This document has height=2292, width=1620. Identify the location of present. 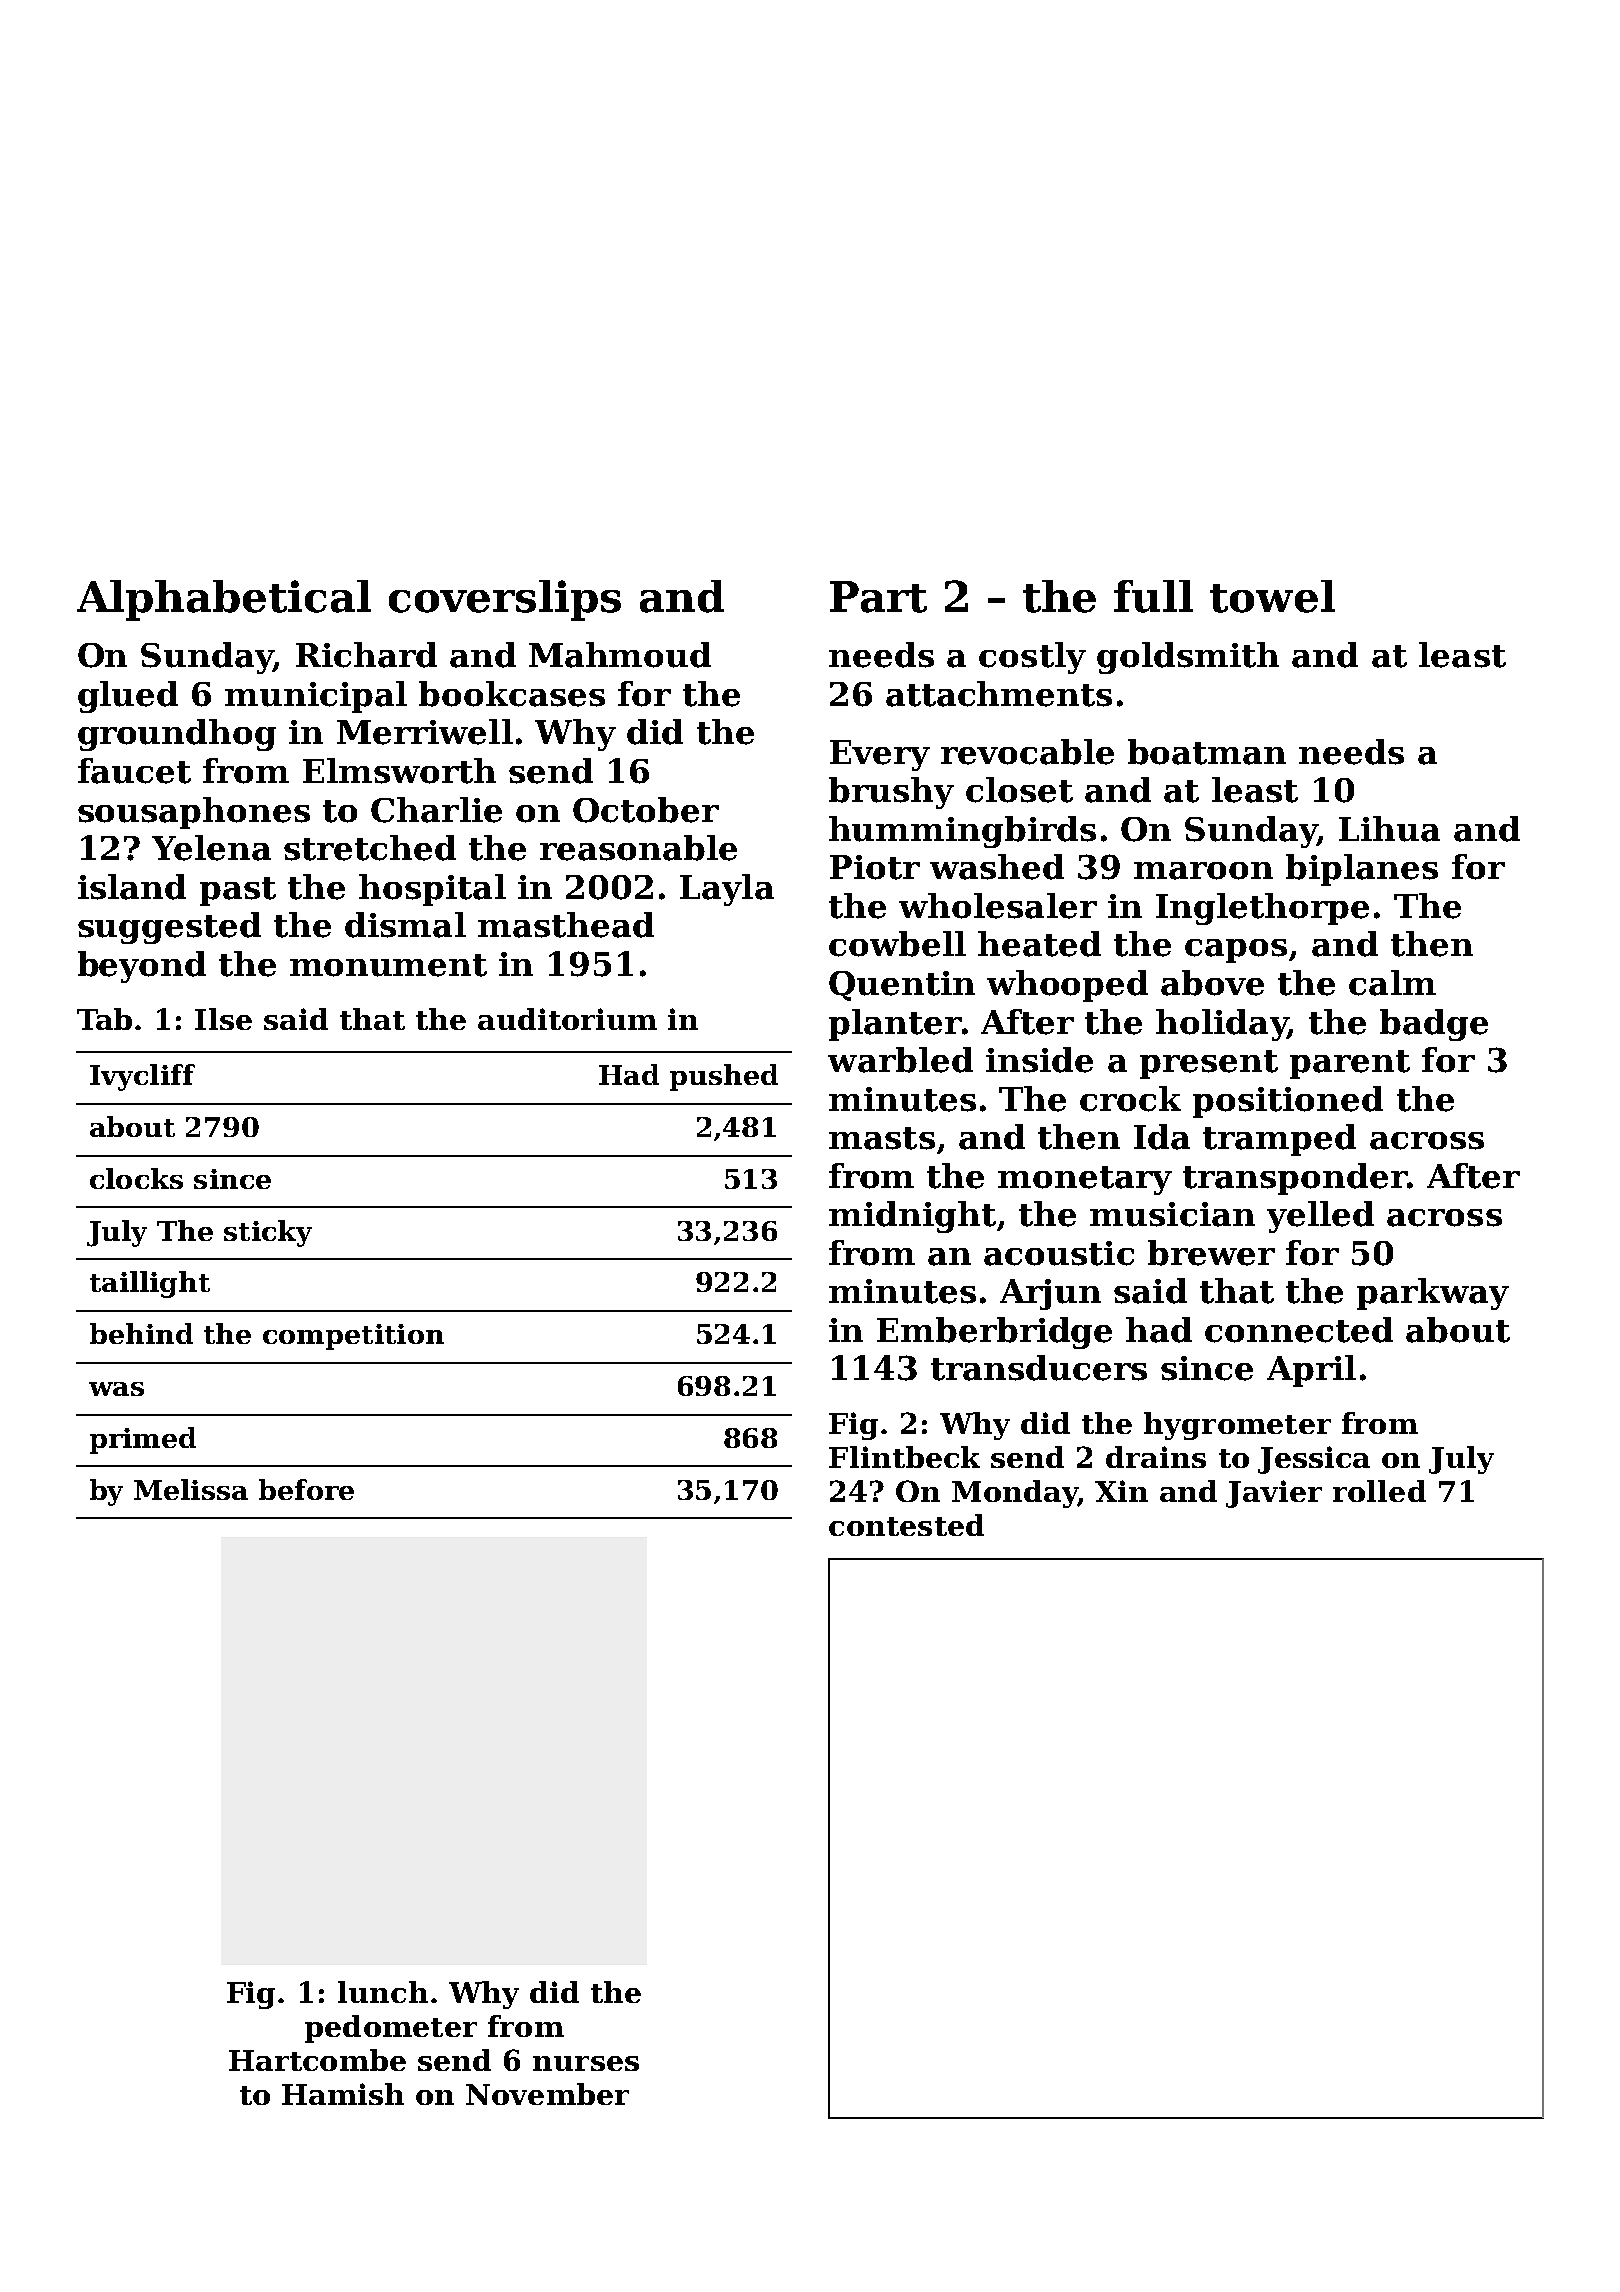
(1209, 1064).
